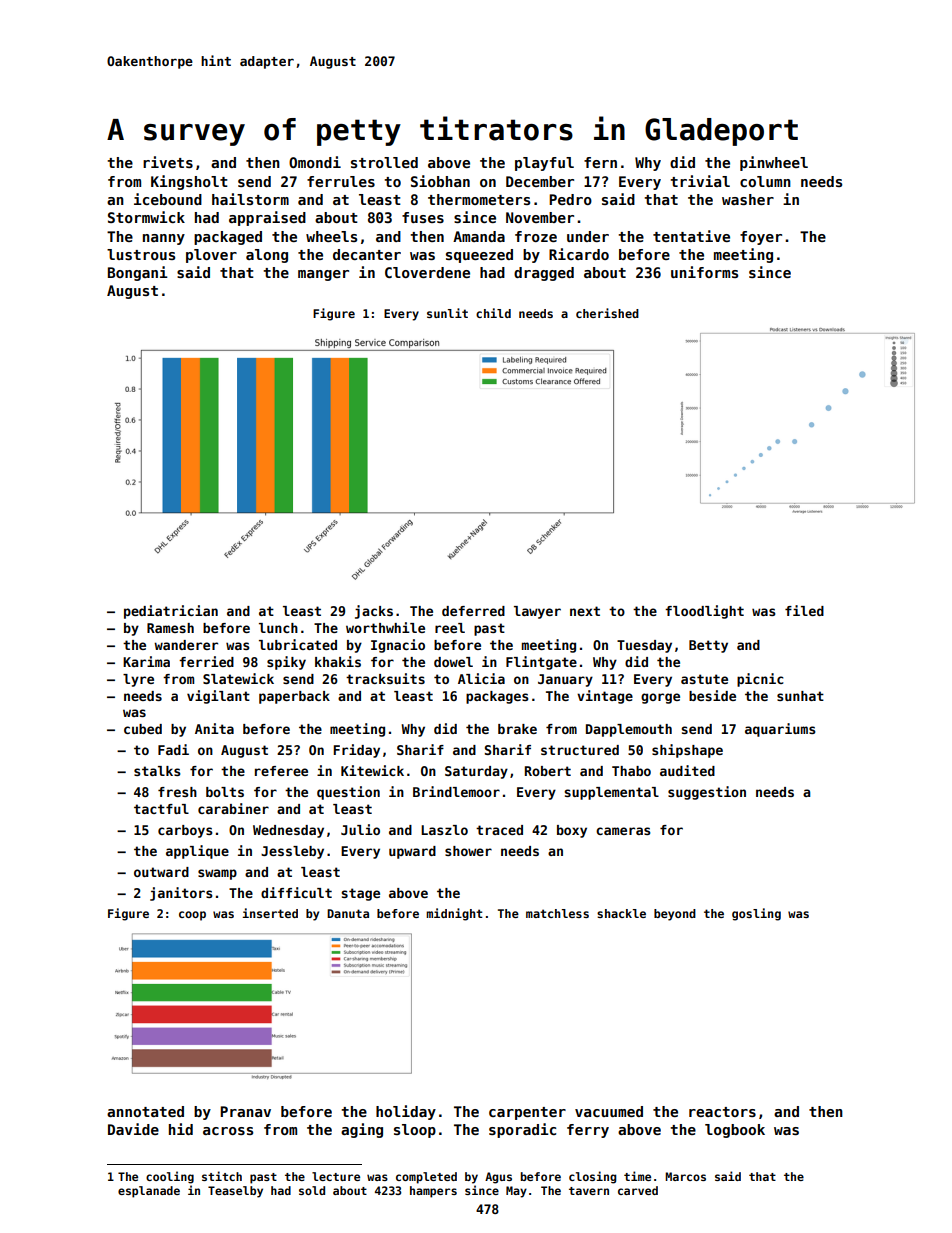 The width and height of the screenshot is (952, 1233). Describe the element at coordinates (774, 163) in the screenshot. I see `pinwheel` at that location.
